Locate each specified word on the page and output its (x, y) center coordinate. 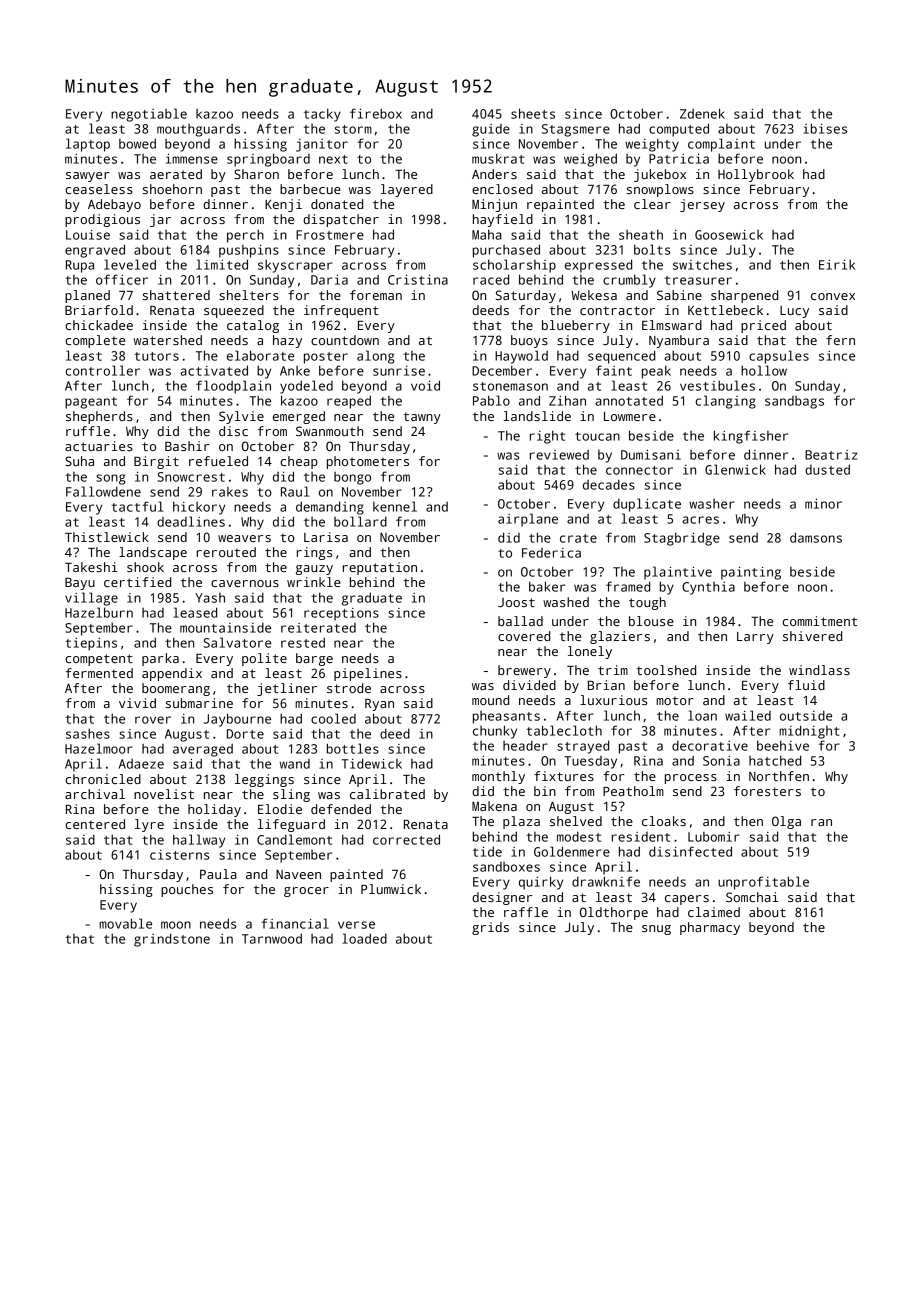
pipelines (368, 674)
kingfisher (751, 437)
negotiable (149, 115)
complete (95, 341)
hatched (775, 760)
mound (490, 700)
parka (160, 659)
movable (125, 923)
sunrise (399, 371)
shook (145, 567)
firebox (376, 113)
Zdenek (702, 113)
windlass (819, 670)
